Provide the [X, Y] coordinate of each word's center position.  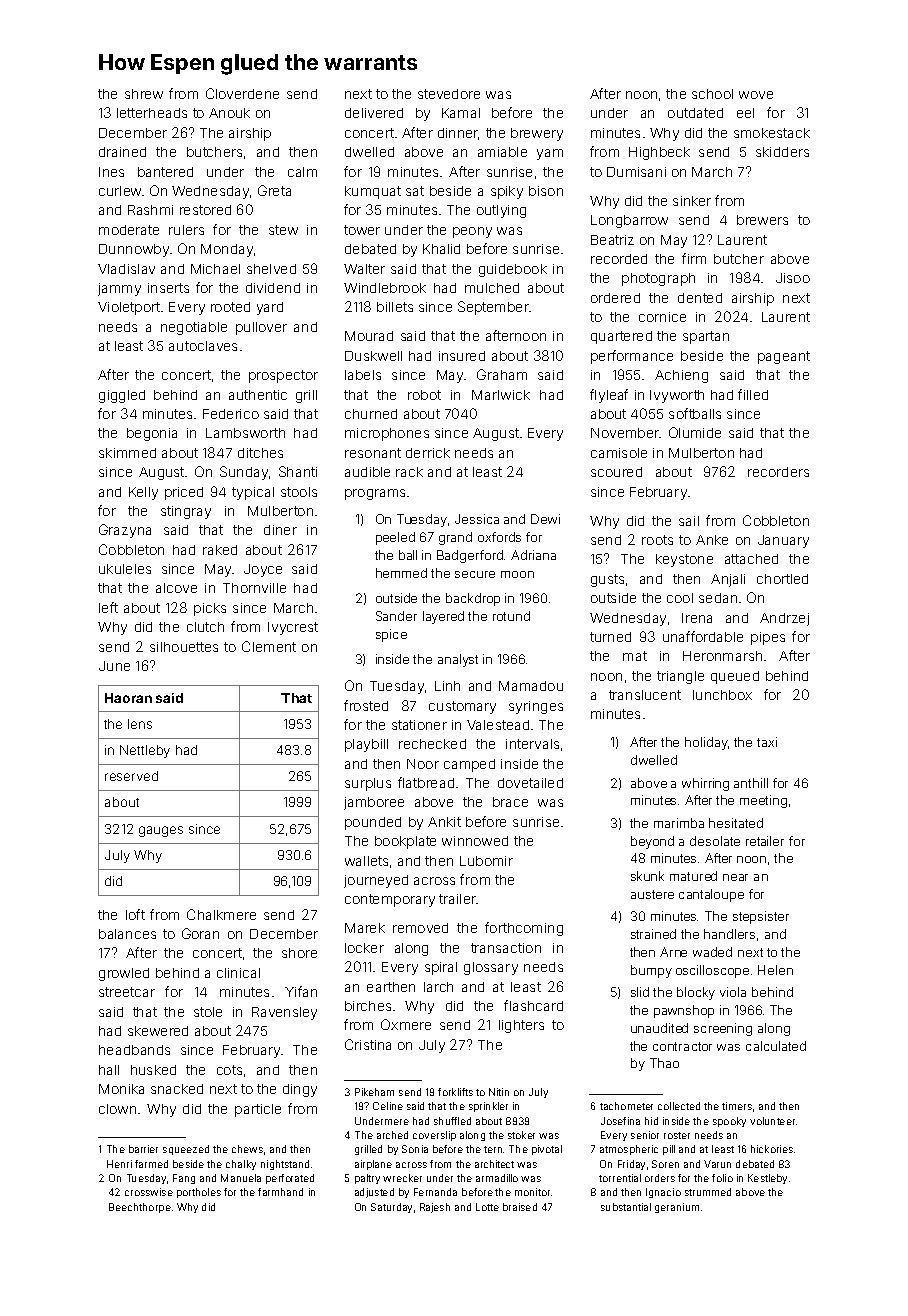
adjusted [374, 1193]
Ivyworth [677, 396]
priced [184, 493]
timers [737, 1106]
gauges [161, 831]
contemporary [390, 900]
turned [610, 637]
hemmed [401, 573]
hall [109, 1070]
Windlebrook [385, 288]
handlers [729, 934]
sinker [692, 201]
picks [210, 609]
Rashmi [150, 210]
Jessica [477, 519]
